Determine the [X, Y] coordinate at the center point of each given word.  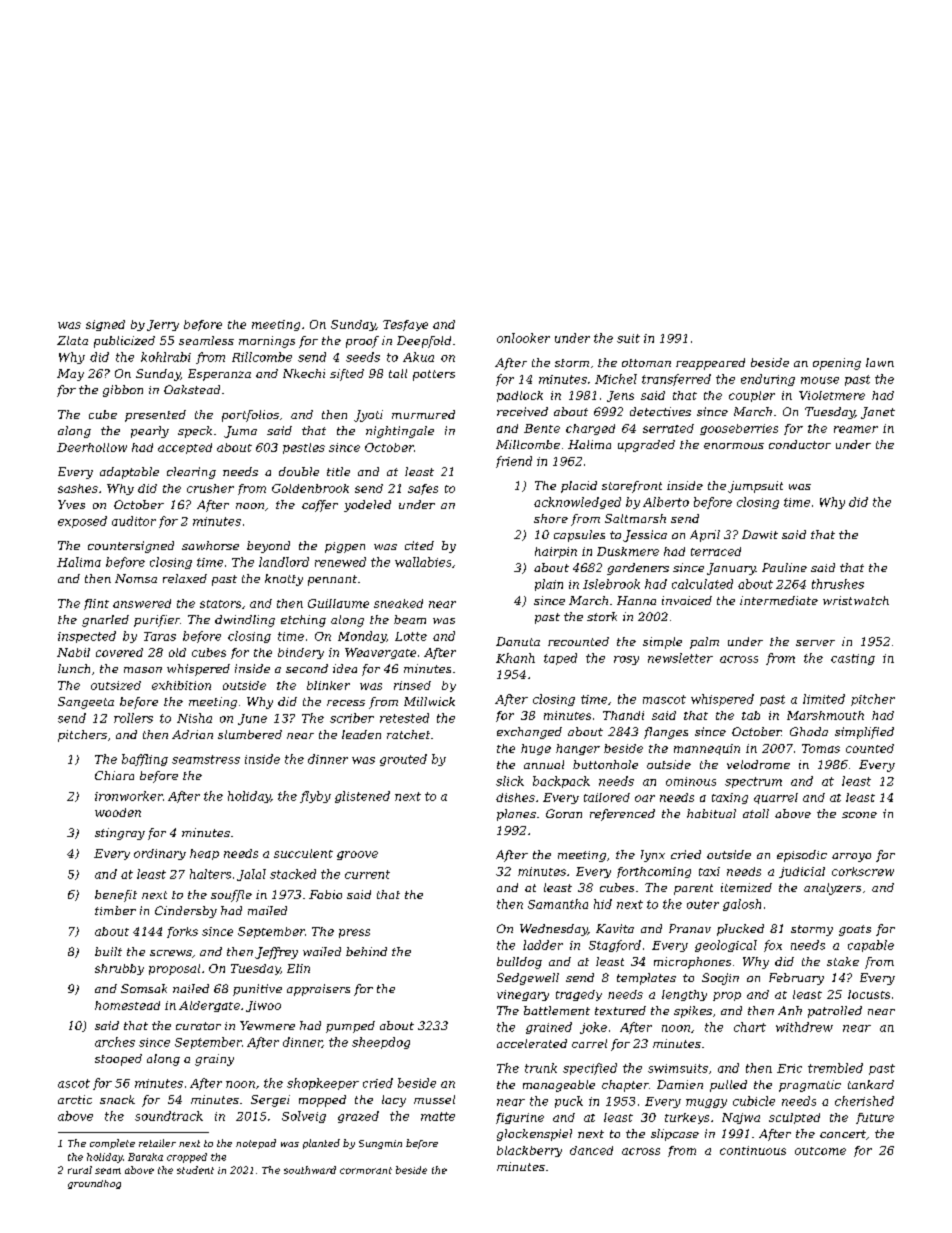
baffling [145, 760]
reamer [856, 429]
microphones [692, 963]
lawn [880, 362]
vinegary [523, 995]
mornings [267, 342]
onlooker [523, 338]
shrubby [119, 969]
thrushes [838, 584]
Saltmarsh [635, 518]
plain [549, 585]
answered [142, 603]
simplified [864, 733]
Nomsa [136, 578]
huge [536, 749]
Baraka [145, 1157]
